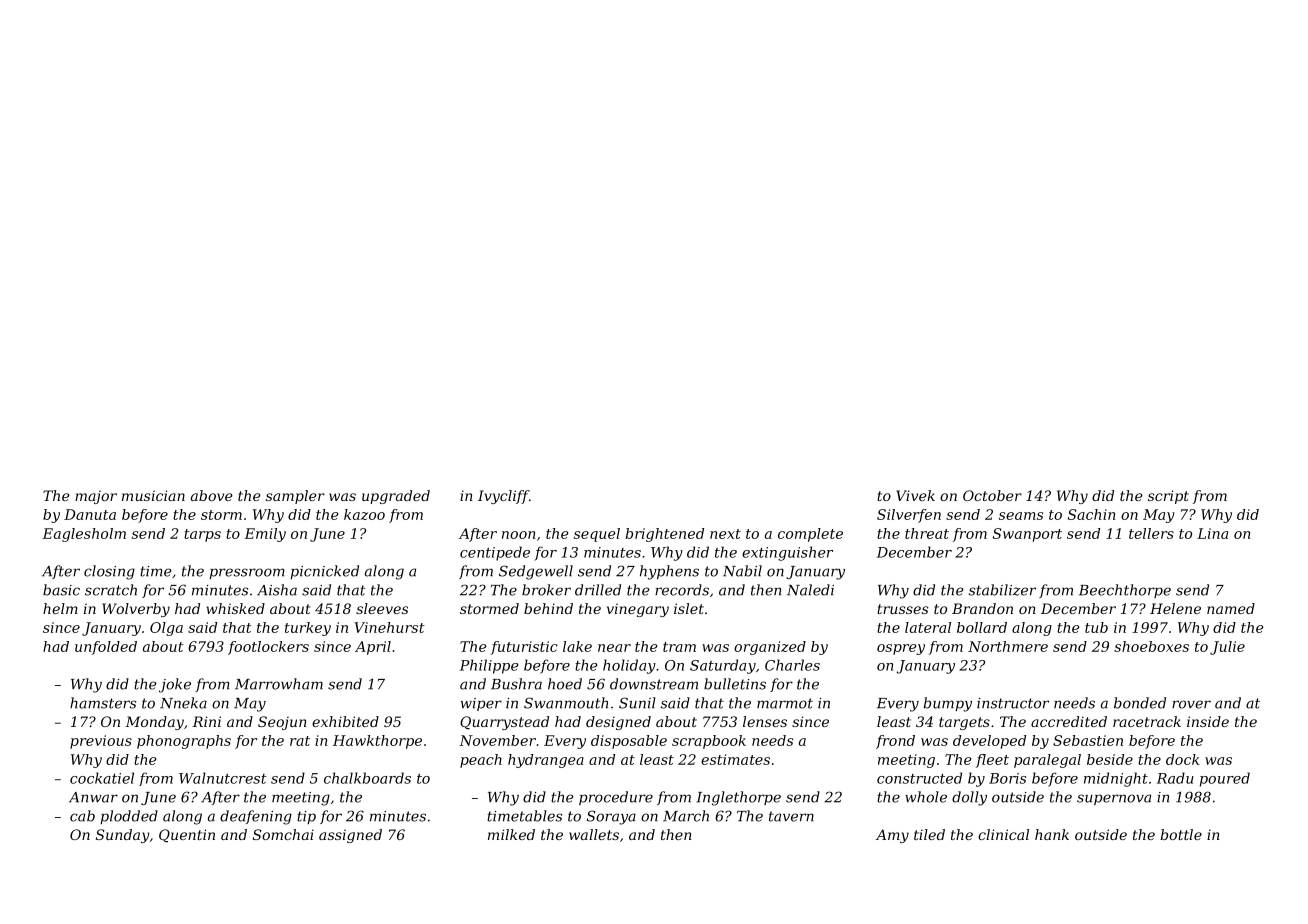 This document has width=1308, height=924. What do you see at coordinates (1151, 533) in the document?
I see `tellers` at bounding box center [1151, 533].
